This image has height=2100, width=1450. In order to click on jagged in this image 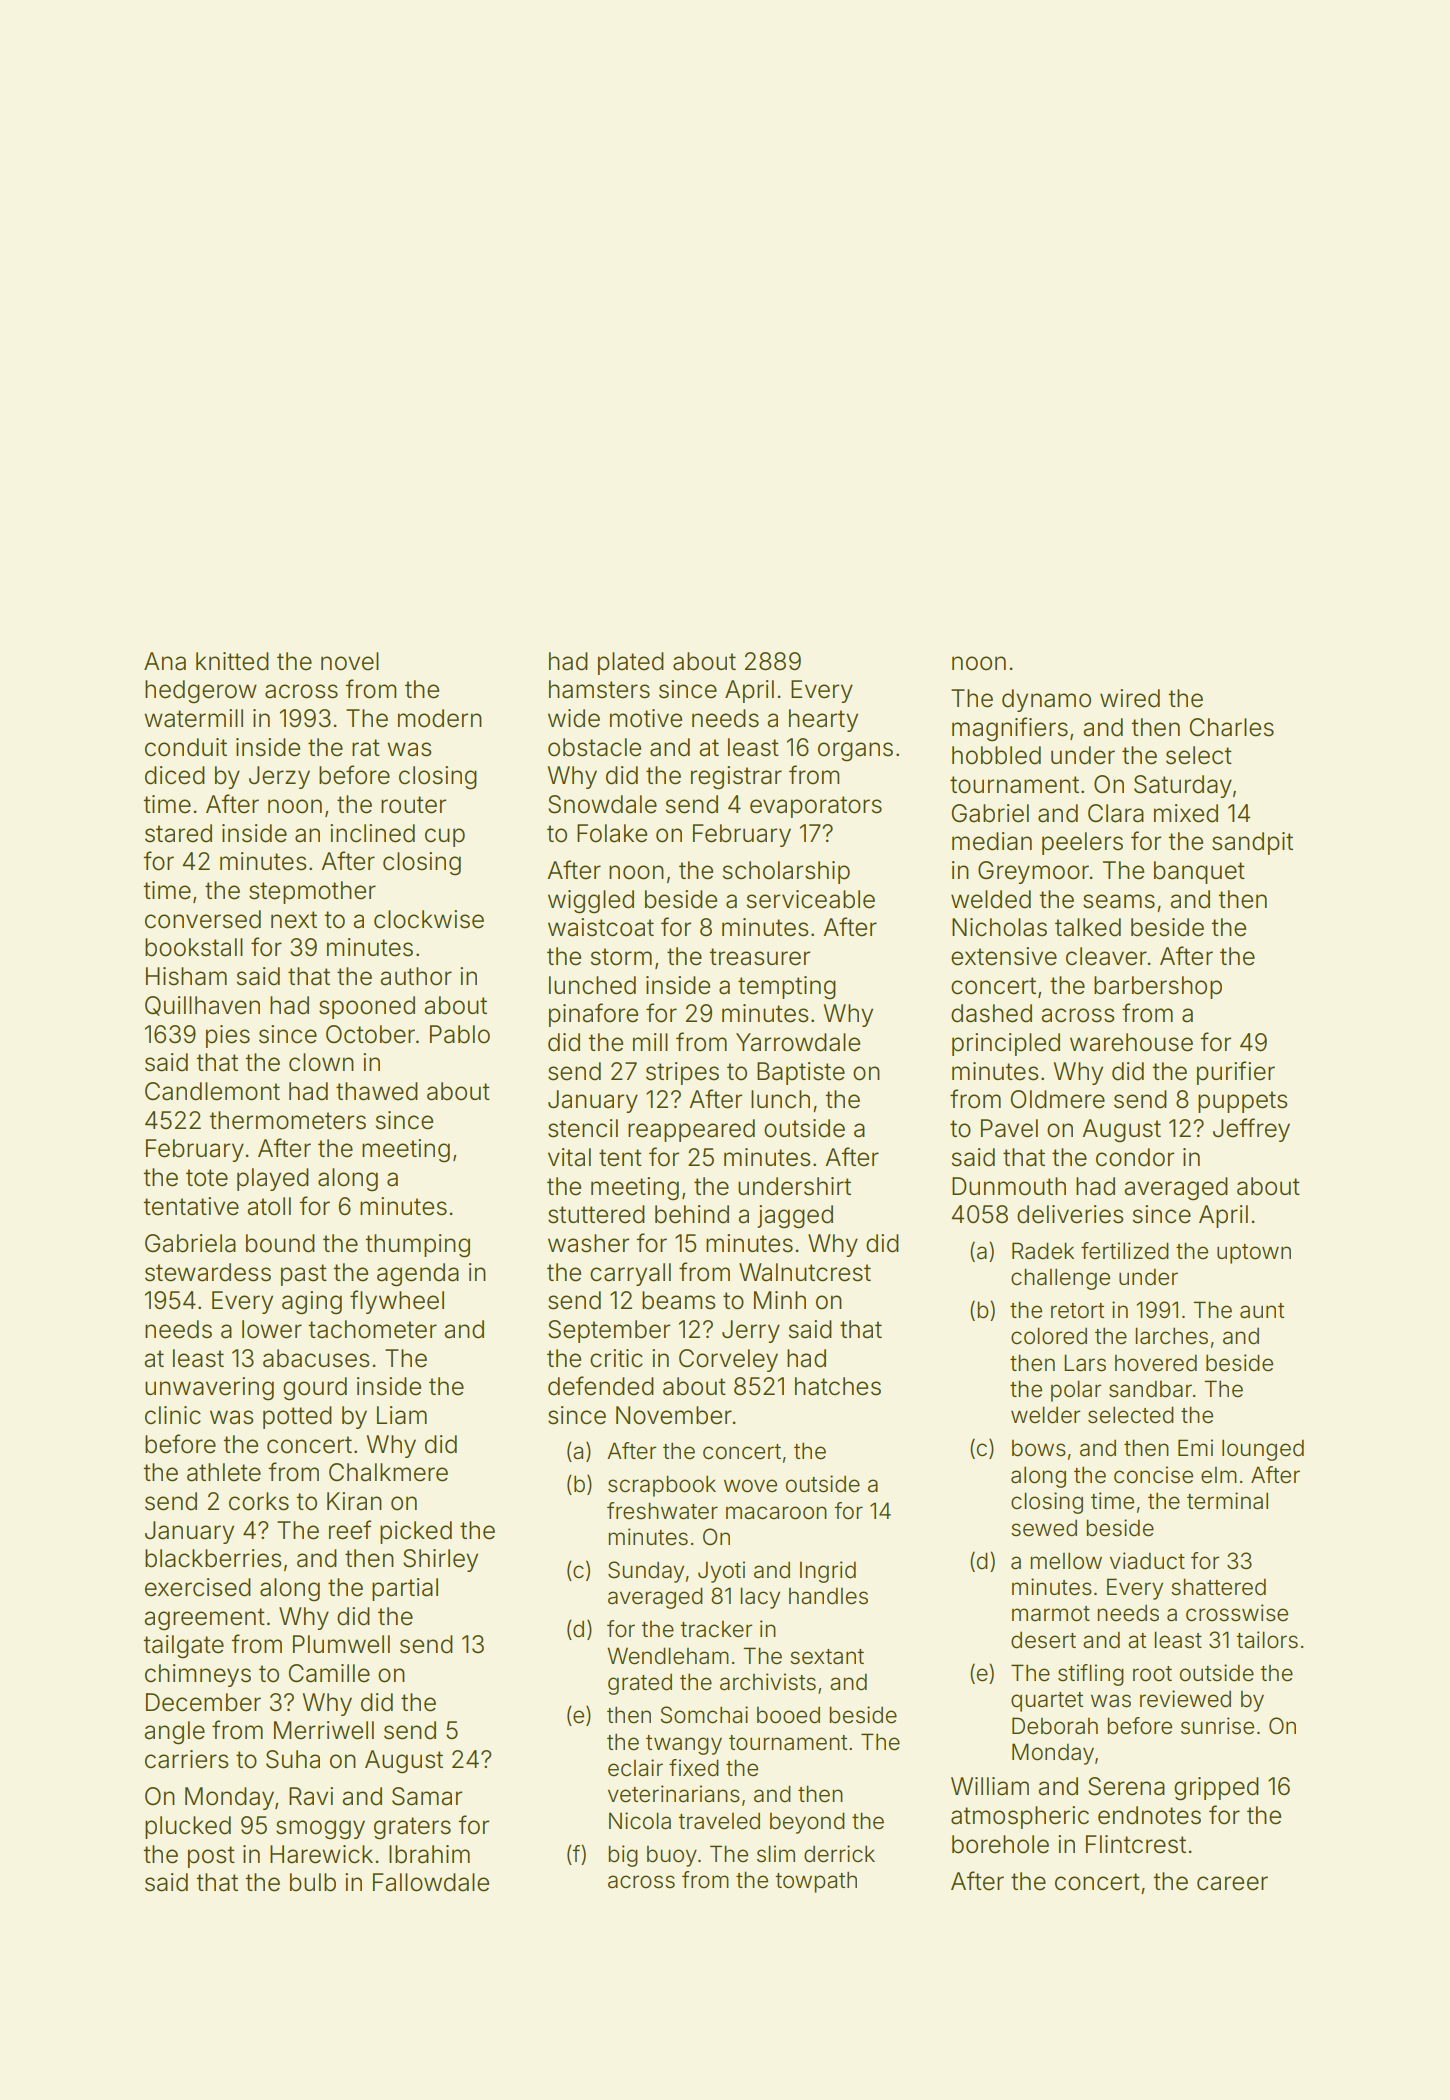, I will do `click(795, 1217)`.
